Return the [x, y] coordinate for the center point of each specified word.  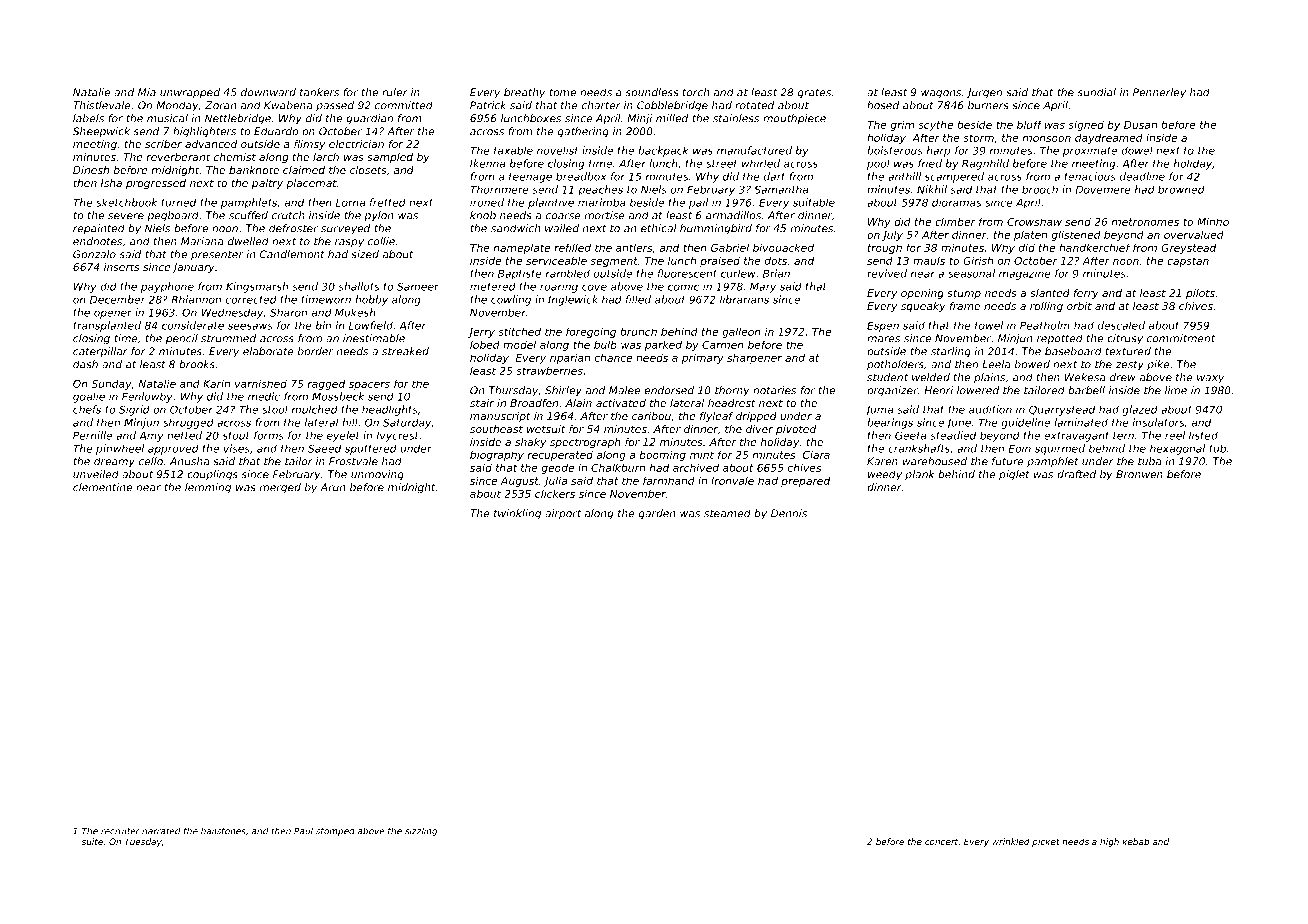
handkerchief [1094, 247]
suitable [814, 202]
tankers [319, 92]
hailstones [223, 831]
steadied [953, 435]
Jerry [481, 333]
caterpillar [100, 352]
